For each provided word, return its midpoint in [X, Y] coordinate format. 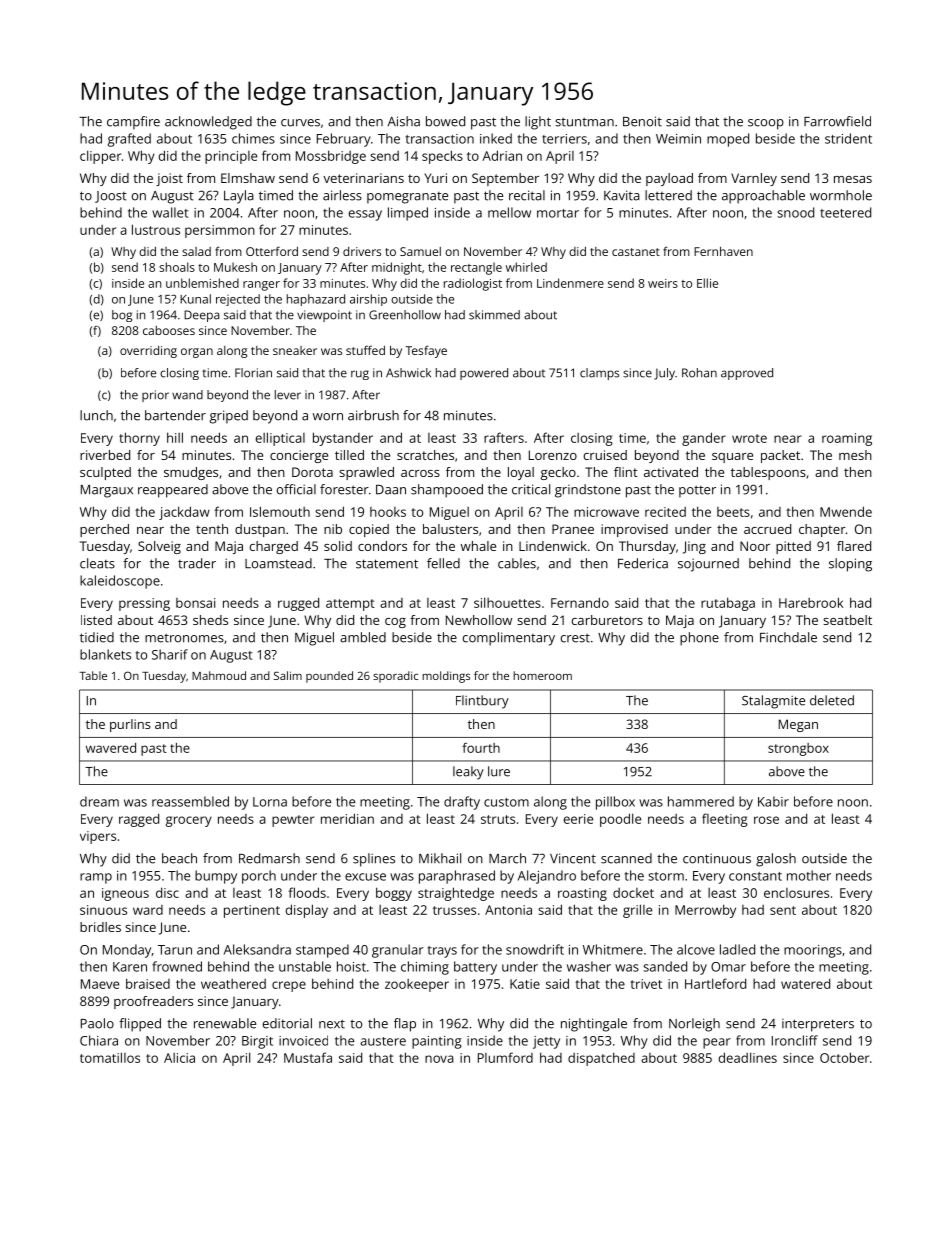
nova [439, 1059]
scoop [766, 124]
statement [387, 564]
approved [747, 374]
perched [104, 530]
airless [342, 195]
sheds [210, 620]
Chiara [99, 1040]
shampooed [447, 491]
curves [300, 123]
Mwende [846, 511]
